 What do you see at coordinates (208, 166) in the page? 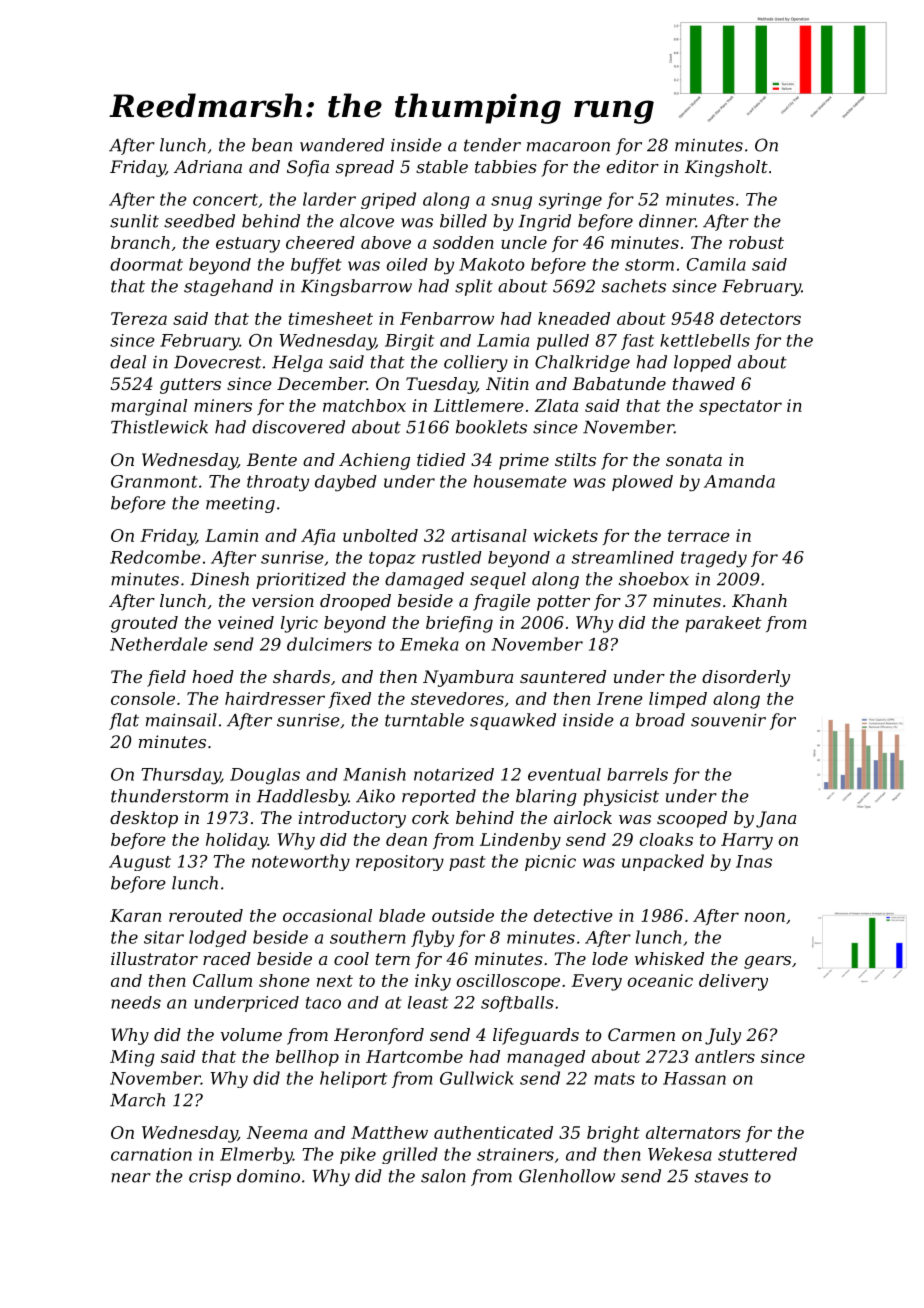
I see `Adriana` at bounding box center [208, 166].
